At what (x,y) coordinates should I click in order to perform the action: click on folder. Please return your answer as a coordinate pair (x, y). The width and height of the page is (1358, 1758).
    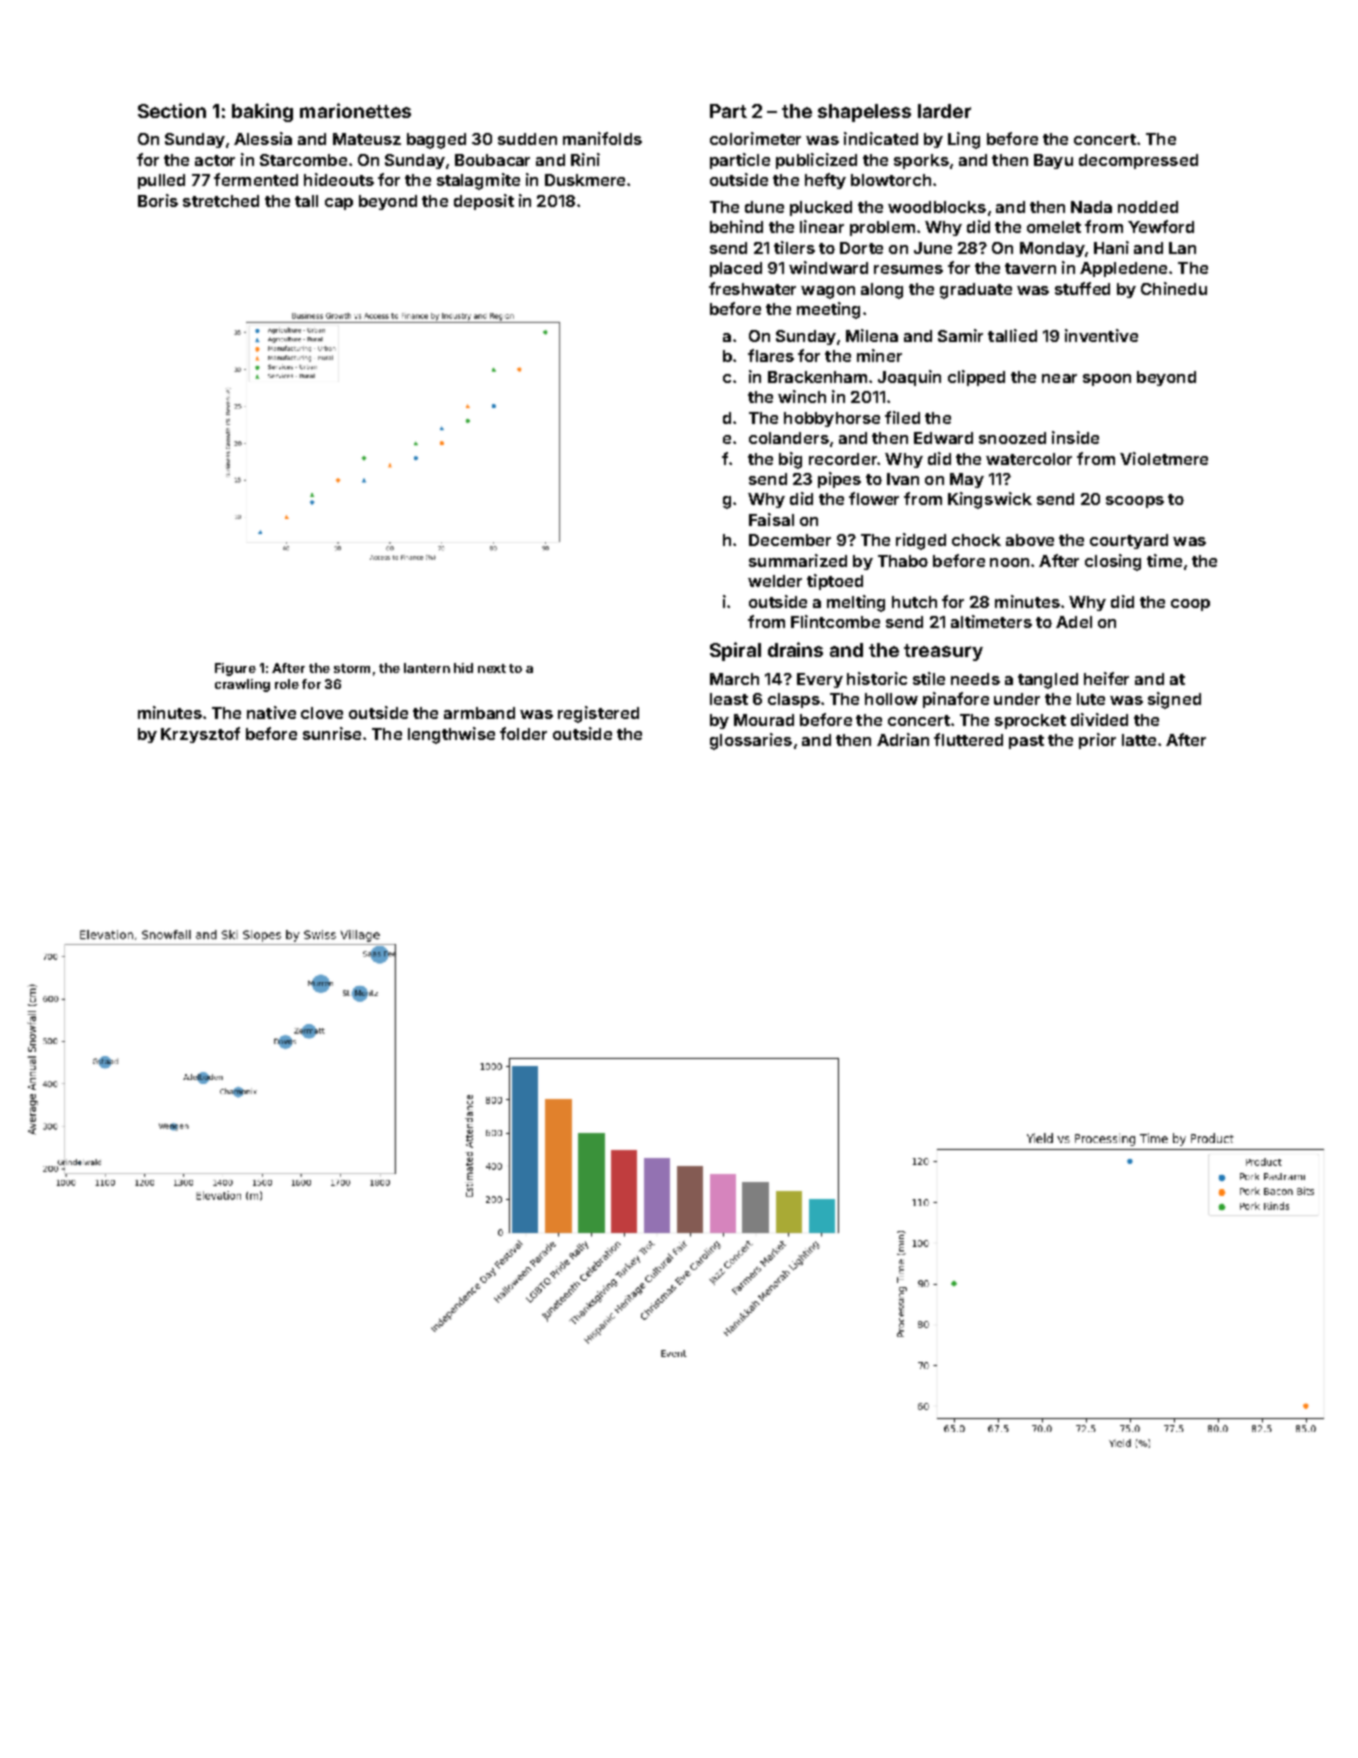
    Looking at the image, I should click on (523, 733).
